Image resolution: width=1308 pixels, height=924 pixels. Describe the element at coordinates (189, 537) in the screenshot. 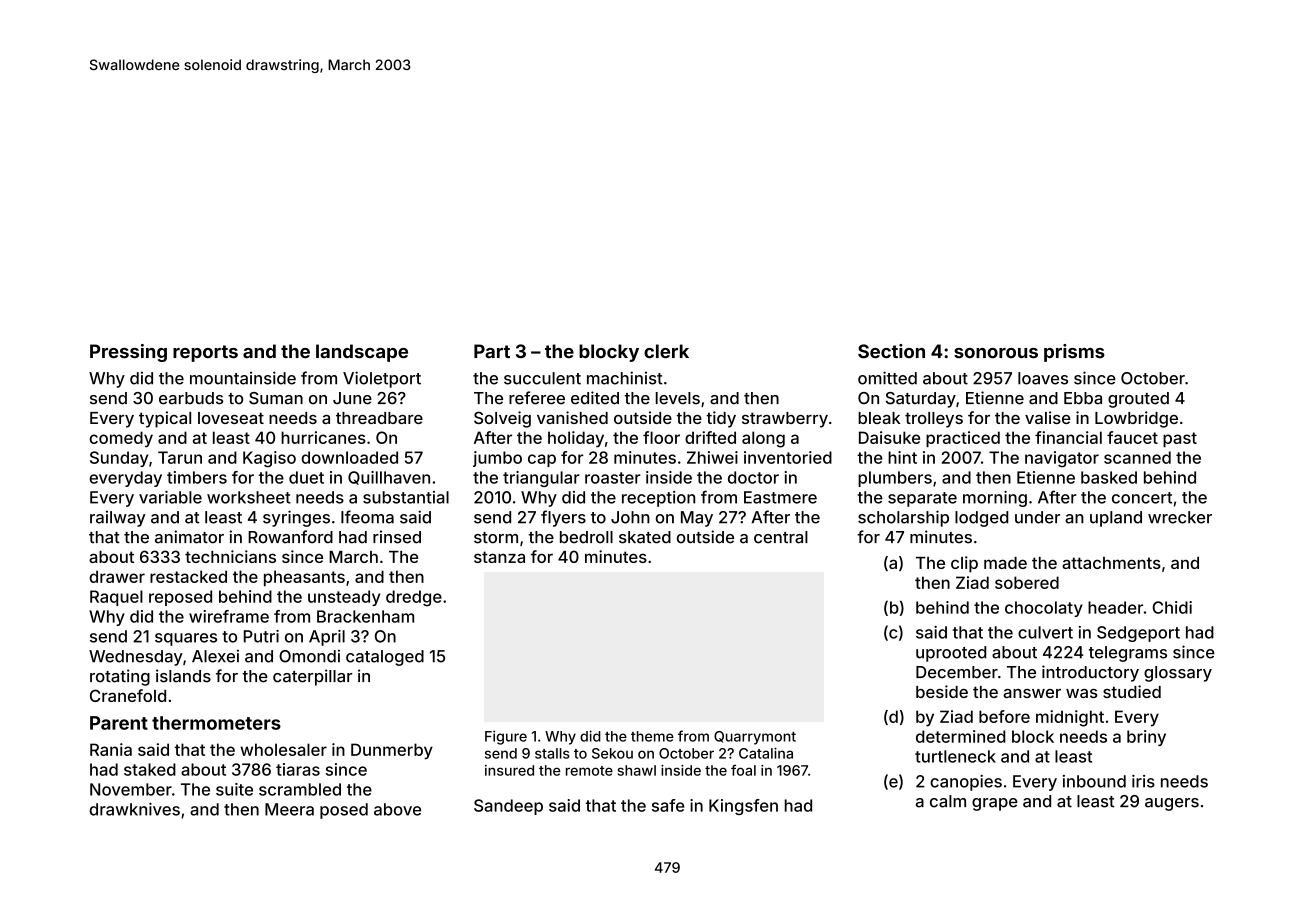

I see `animator` at that location.
